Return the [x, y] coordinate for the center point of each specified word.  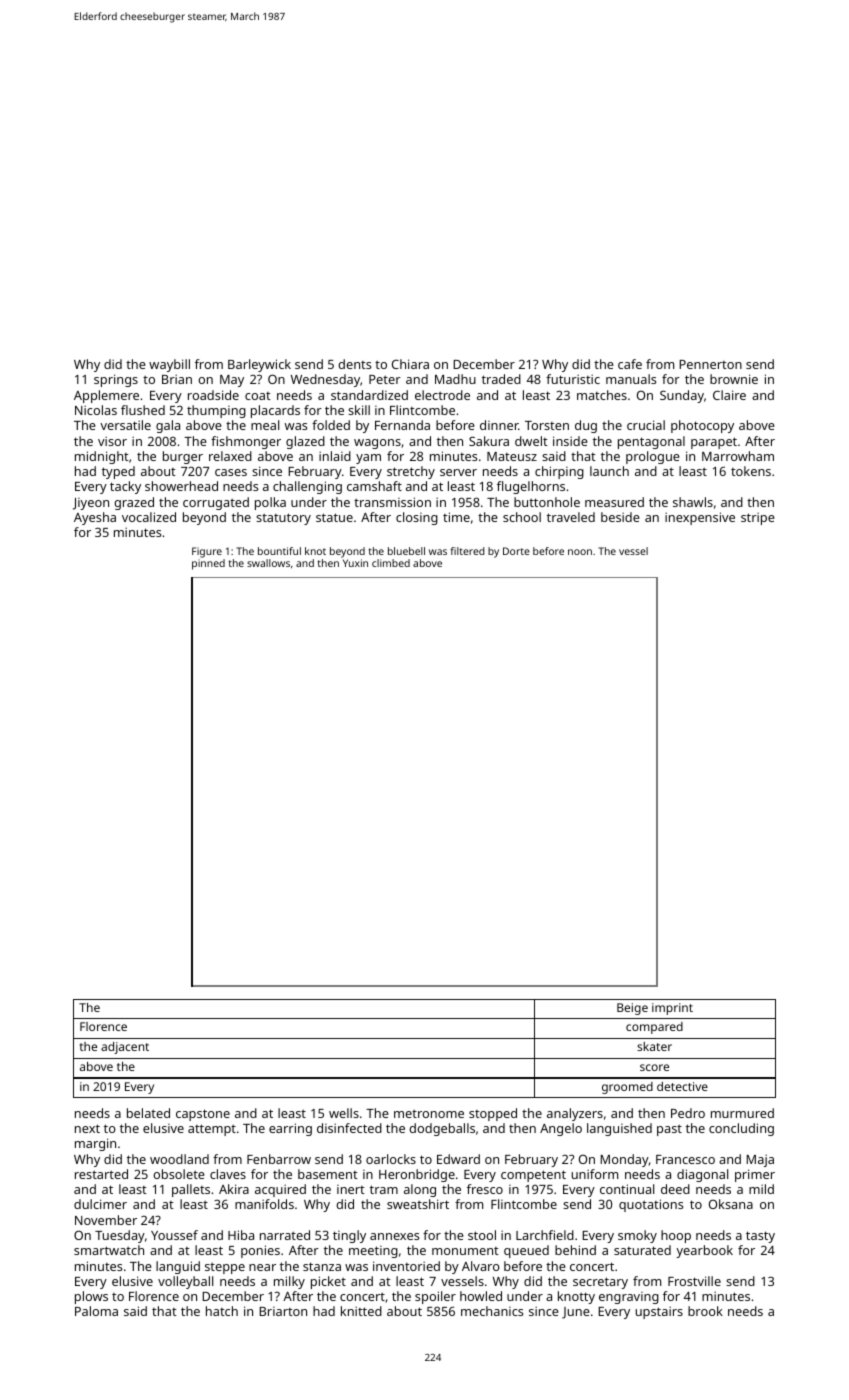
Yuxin [355, 563]
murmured [742, 1113]
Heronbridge [417, 1175]
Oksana [731, 1204]
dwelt [531, 441]
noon [580, 552]
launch [609, 471]
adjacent [125, 1048]
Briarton [283, 1311]
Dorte [516, 551]
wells [344, 1113]
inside [570, 441]
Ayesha [95, 518]
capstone [203, 1115]
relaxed [230, 456]
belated [148, 1113]
